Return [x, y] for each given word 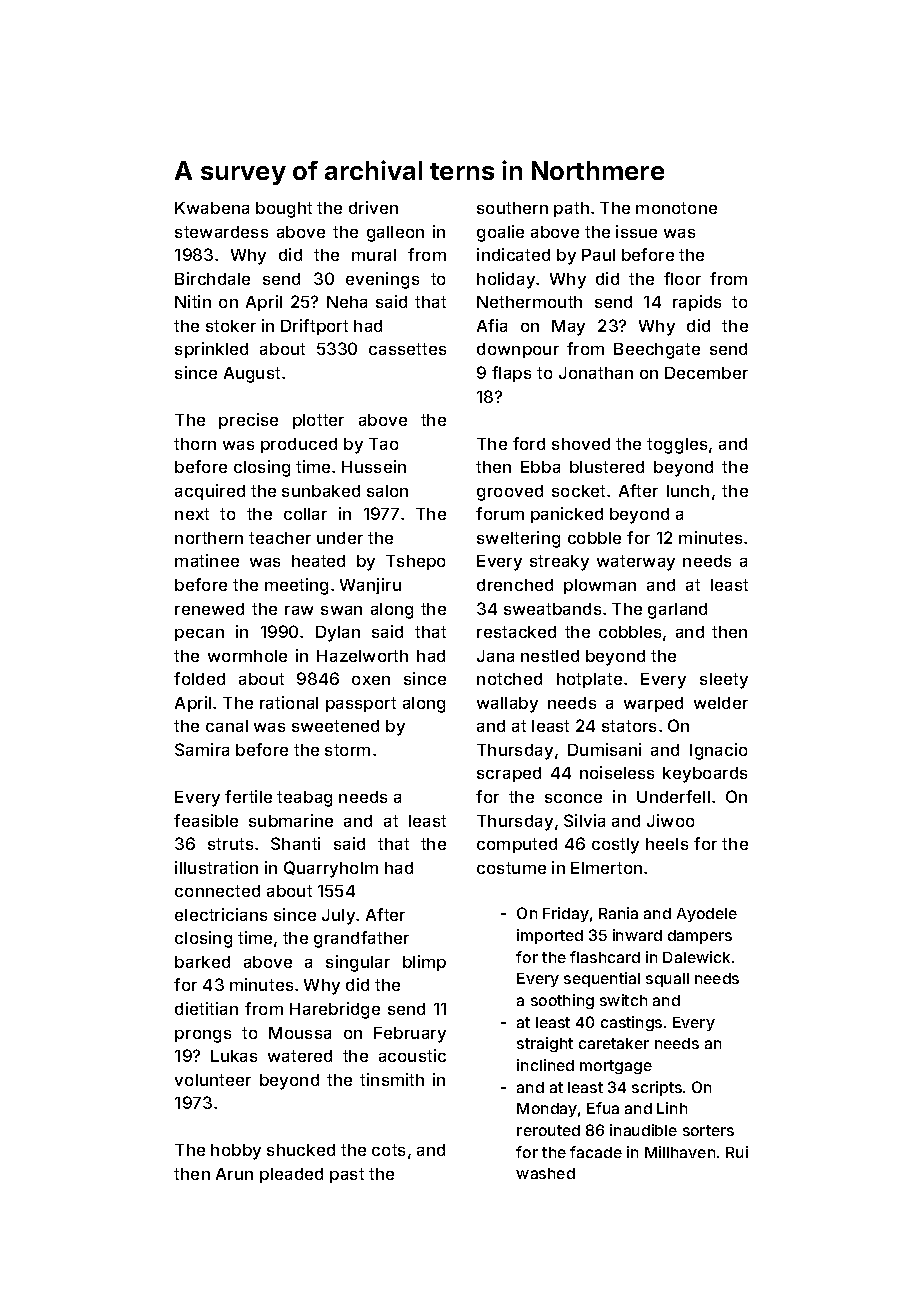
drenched [515, 585]
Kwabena [212, 208]
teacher [280, 538]
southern [512, 208]
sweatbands [552, 609]
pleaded [291, 1175]
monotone [676, 208]
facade [596, 1152]
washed [545, 1173]
